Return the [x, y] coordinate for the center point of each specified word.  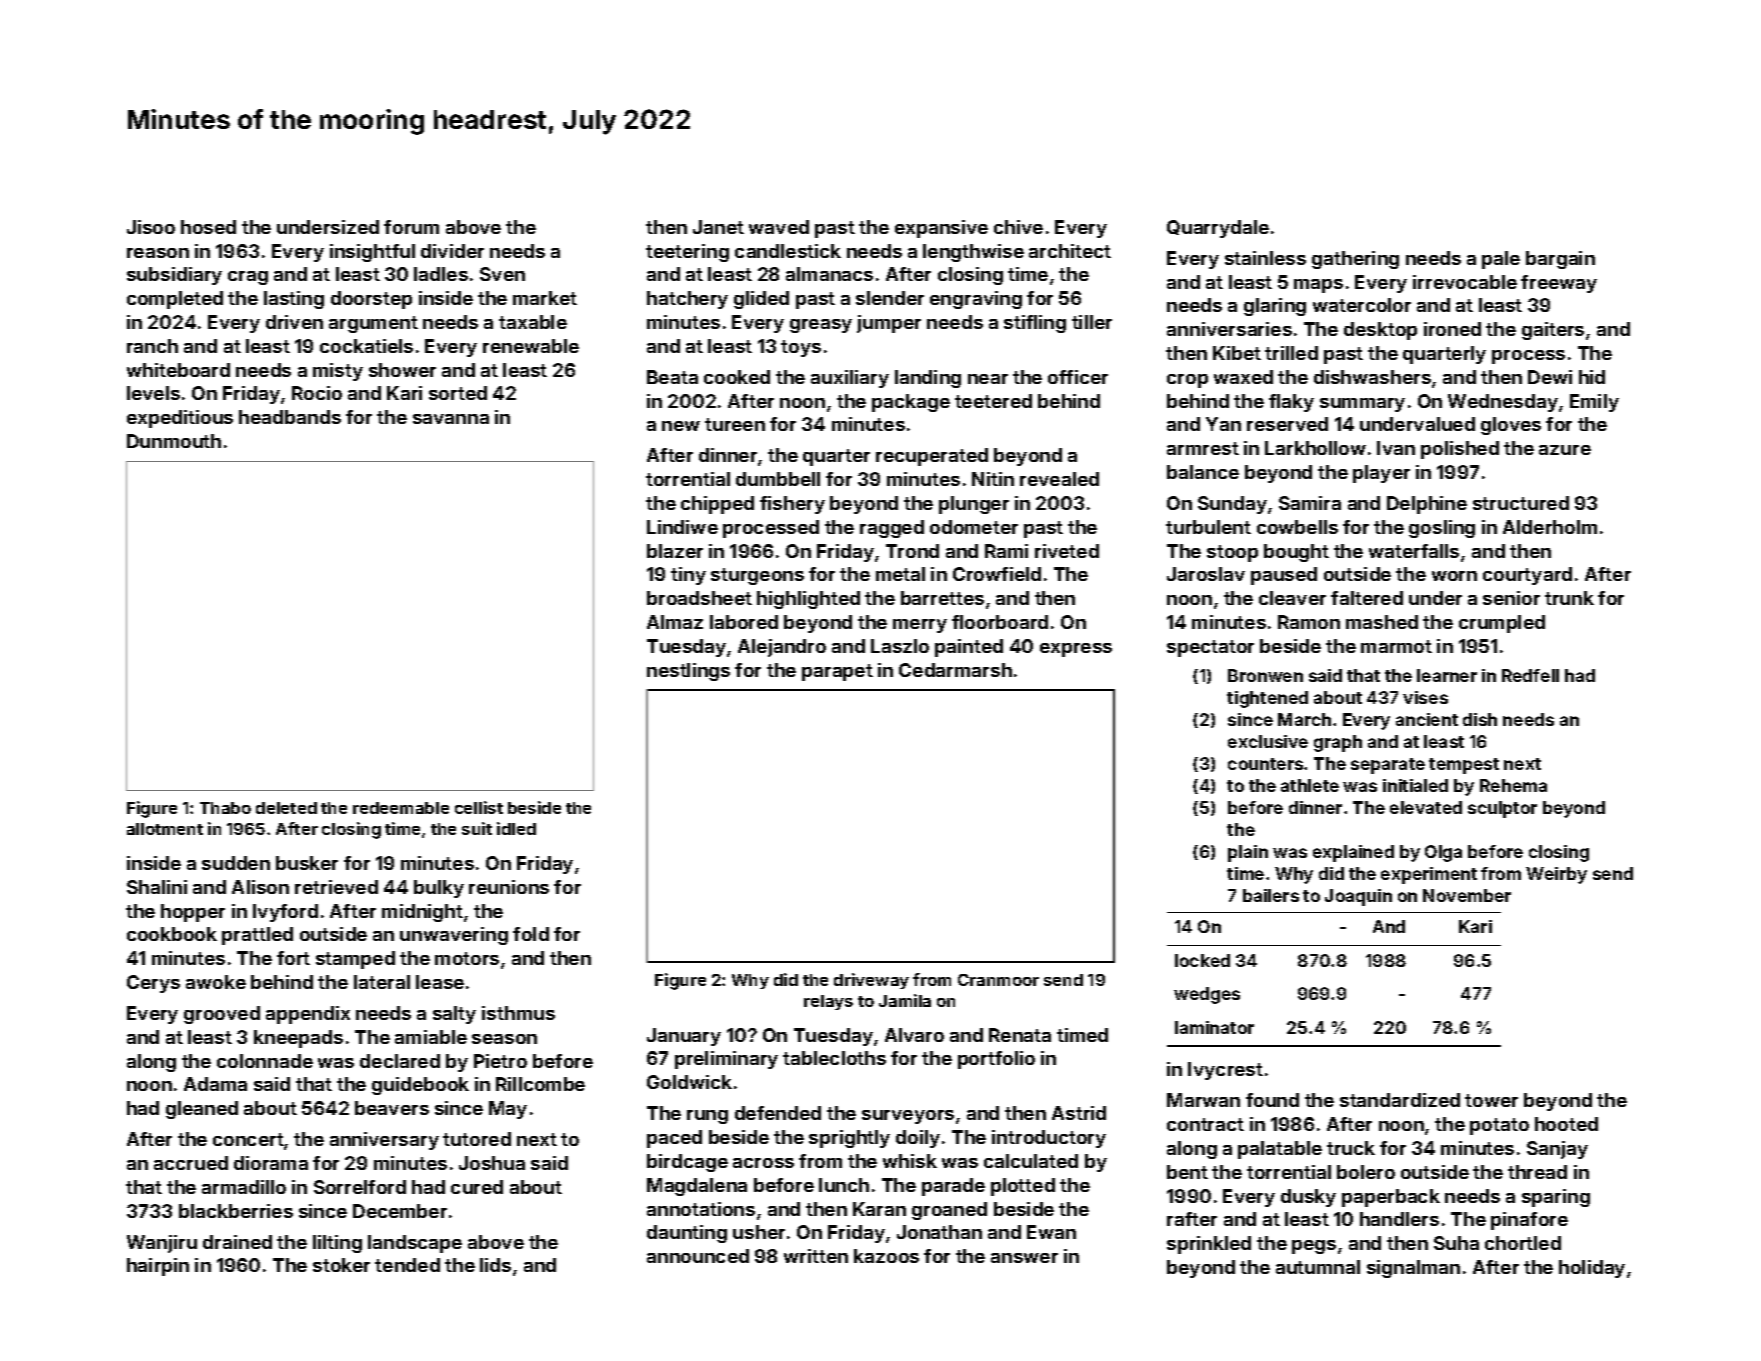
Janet [718, 227]
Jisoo [151, 227]
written [816, 1256]
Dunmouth [174, 441]
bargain [1560, 260]
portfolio [996, 1060]
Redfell [1530, 675]
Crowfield [997, 574]
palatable [1280, 1150]
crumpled [1502, 624]
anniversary [384, 1141]
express [1076, 650]
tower [1491, 1100]
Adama [215, 1084]
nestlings [688, 672]
